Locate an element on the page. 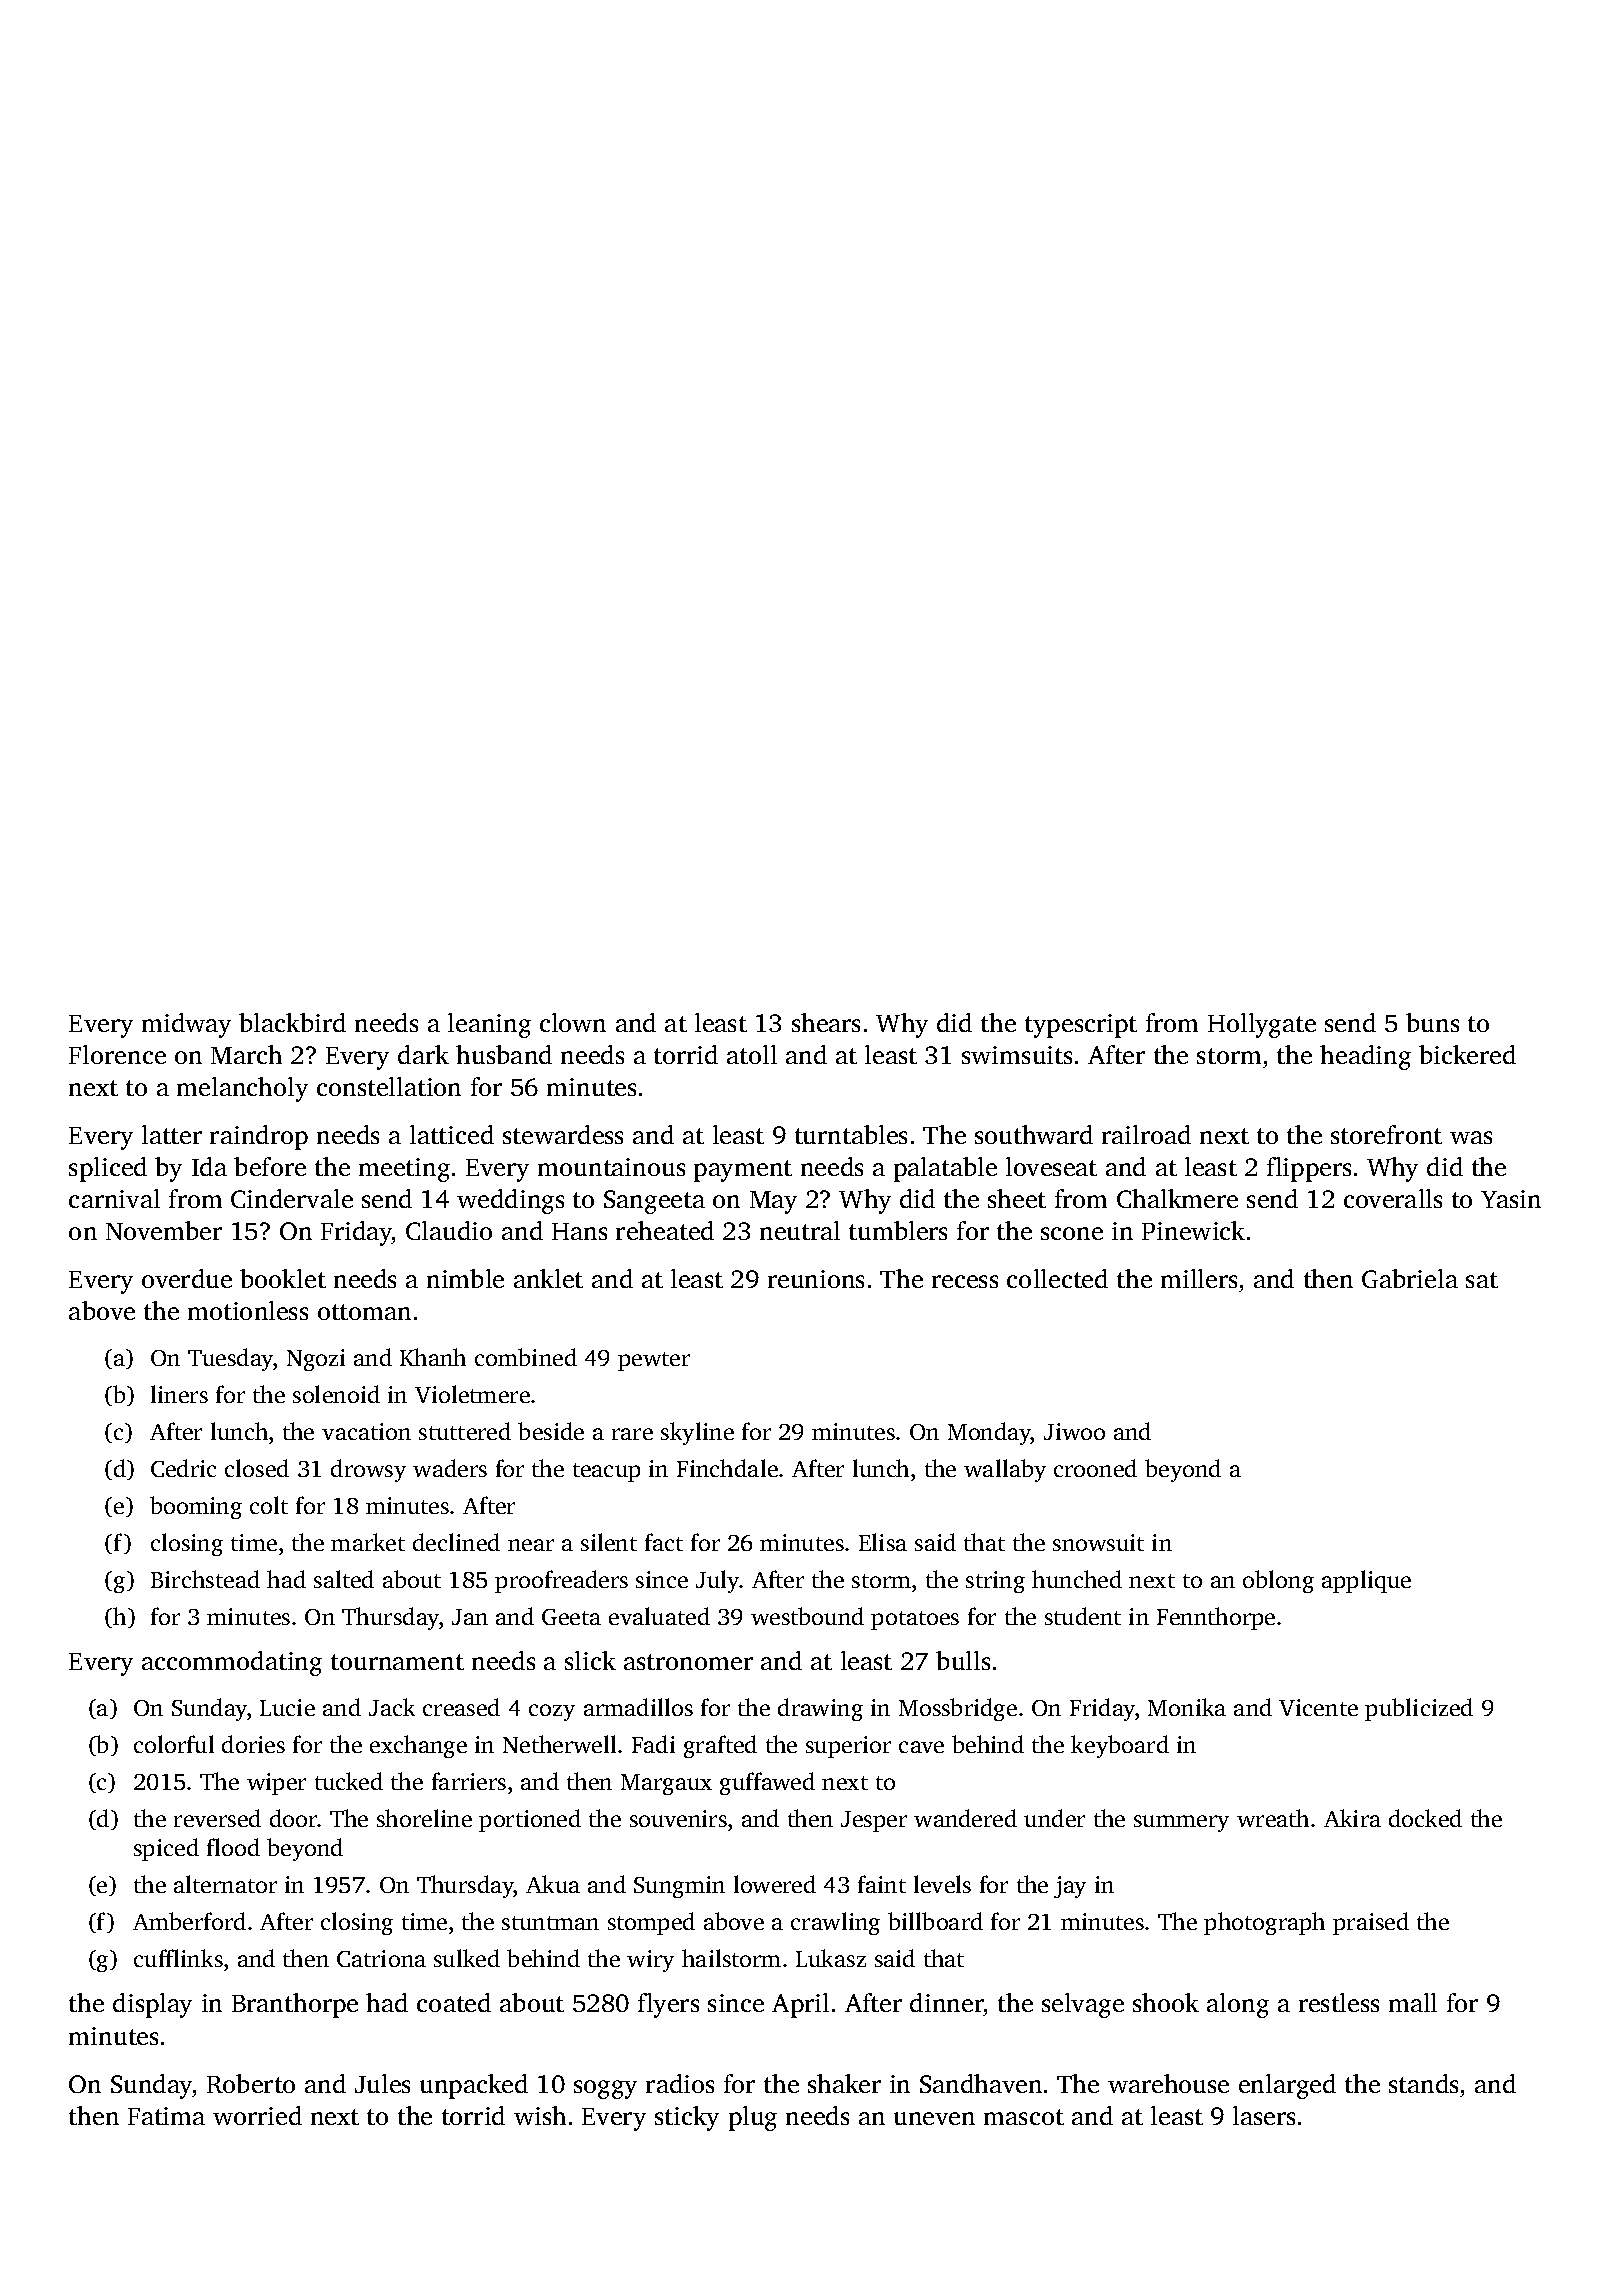 The height and width of the page is (2292, 1620). clown is located at coordinates (573, 1022).
